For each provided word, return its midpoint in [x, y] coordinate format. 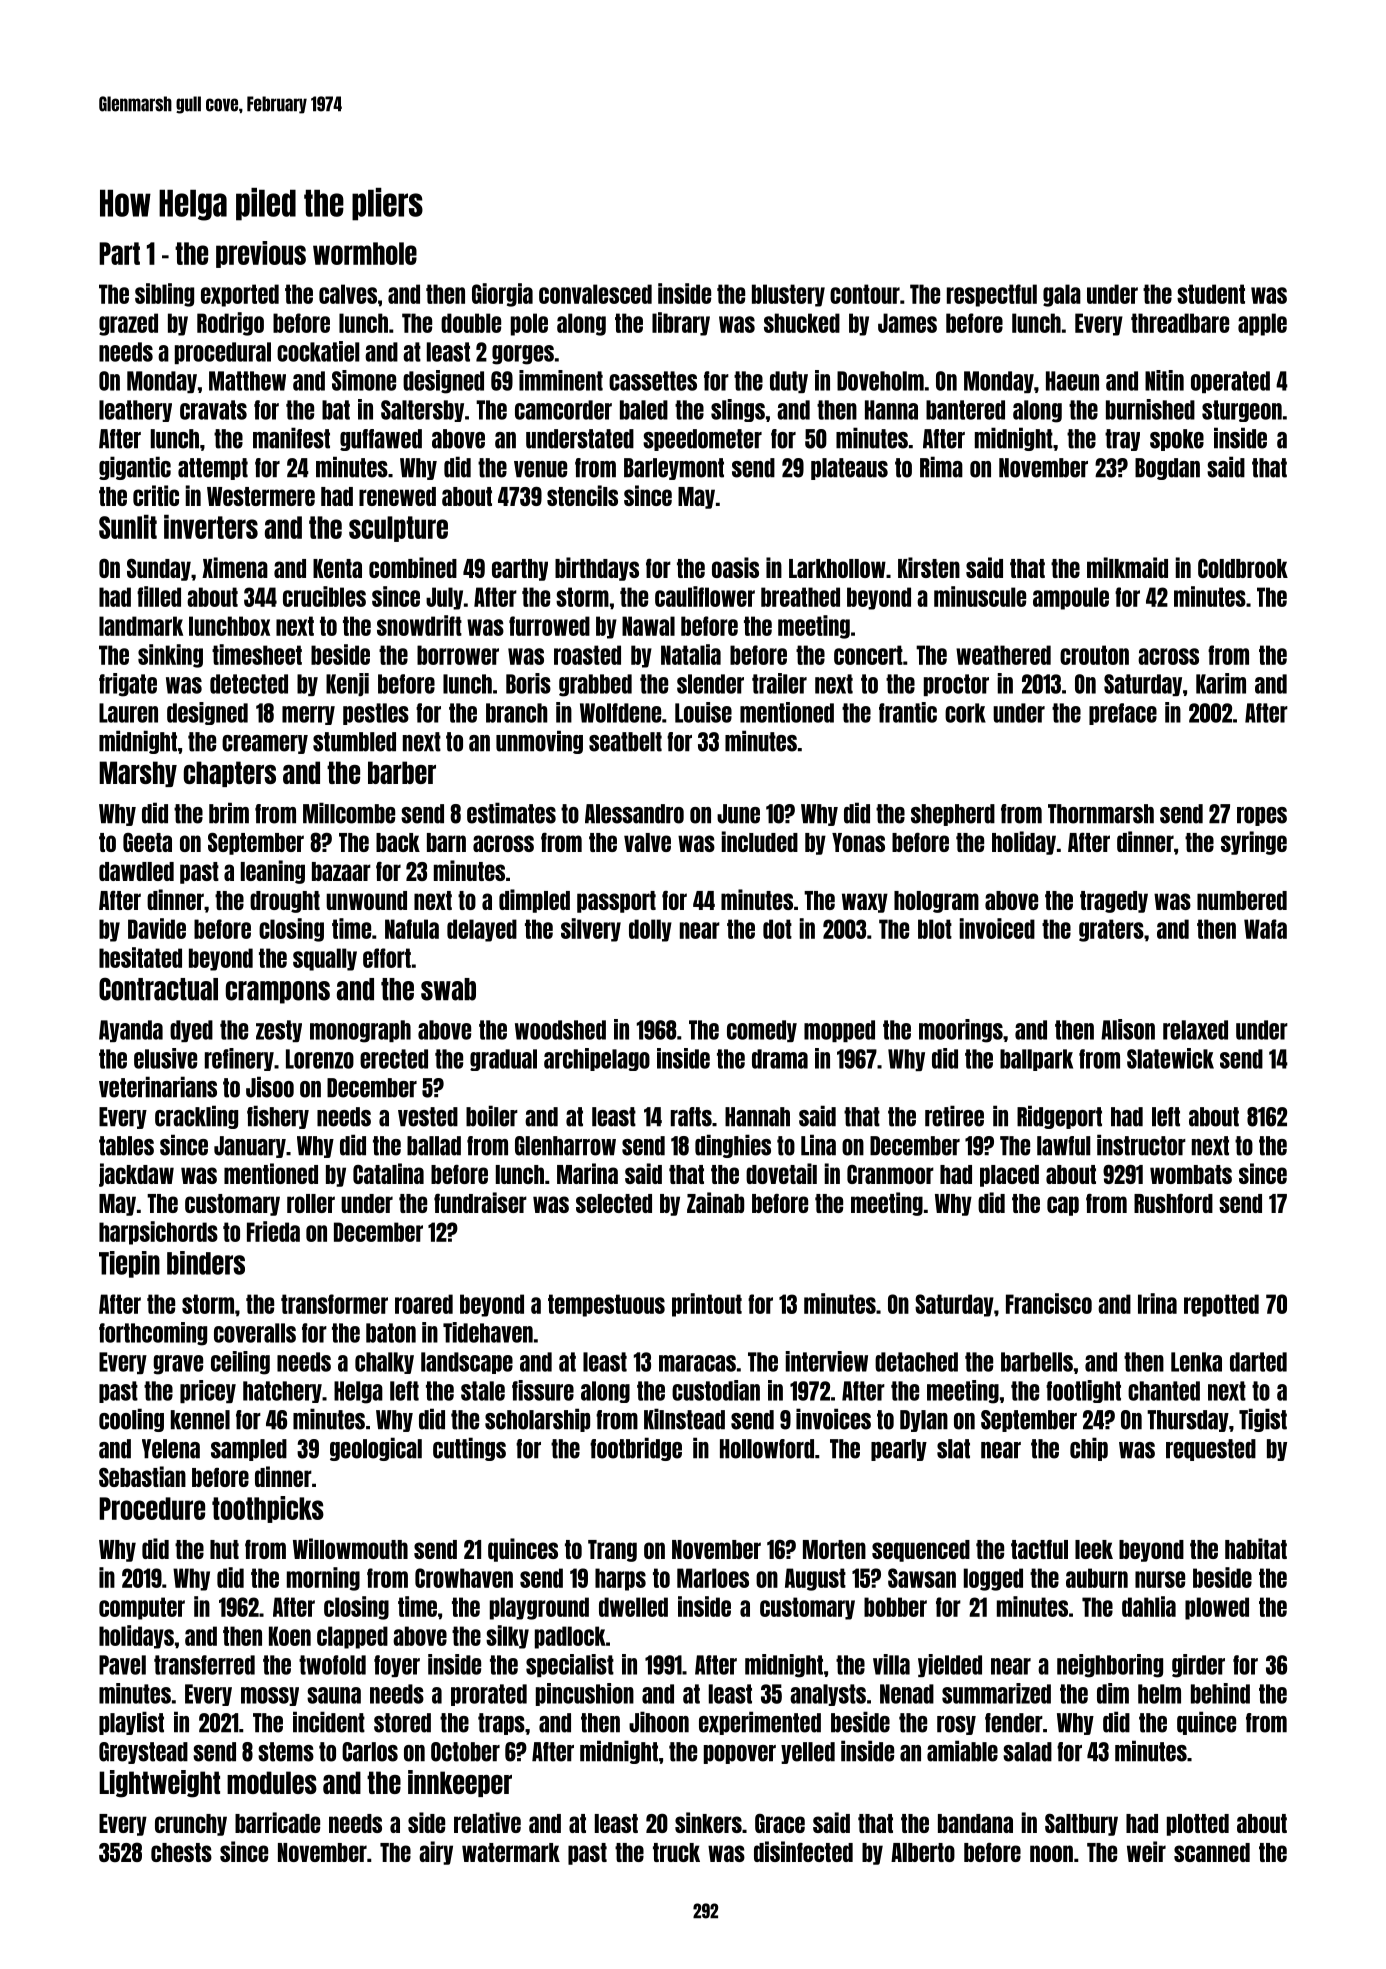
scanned [1212, 1852]
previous [261, 254]
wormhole [365, 253]
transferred [204, 1665]
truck [676, 1852]
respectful [992, 295]
